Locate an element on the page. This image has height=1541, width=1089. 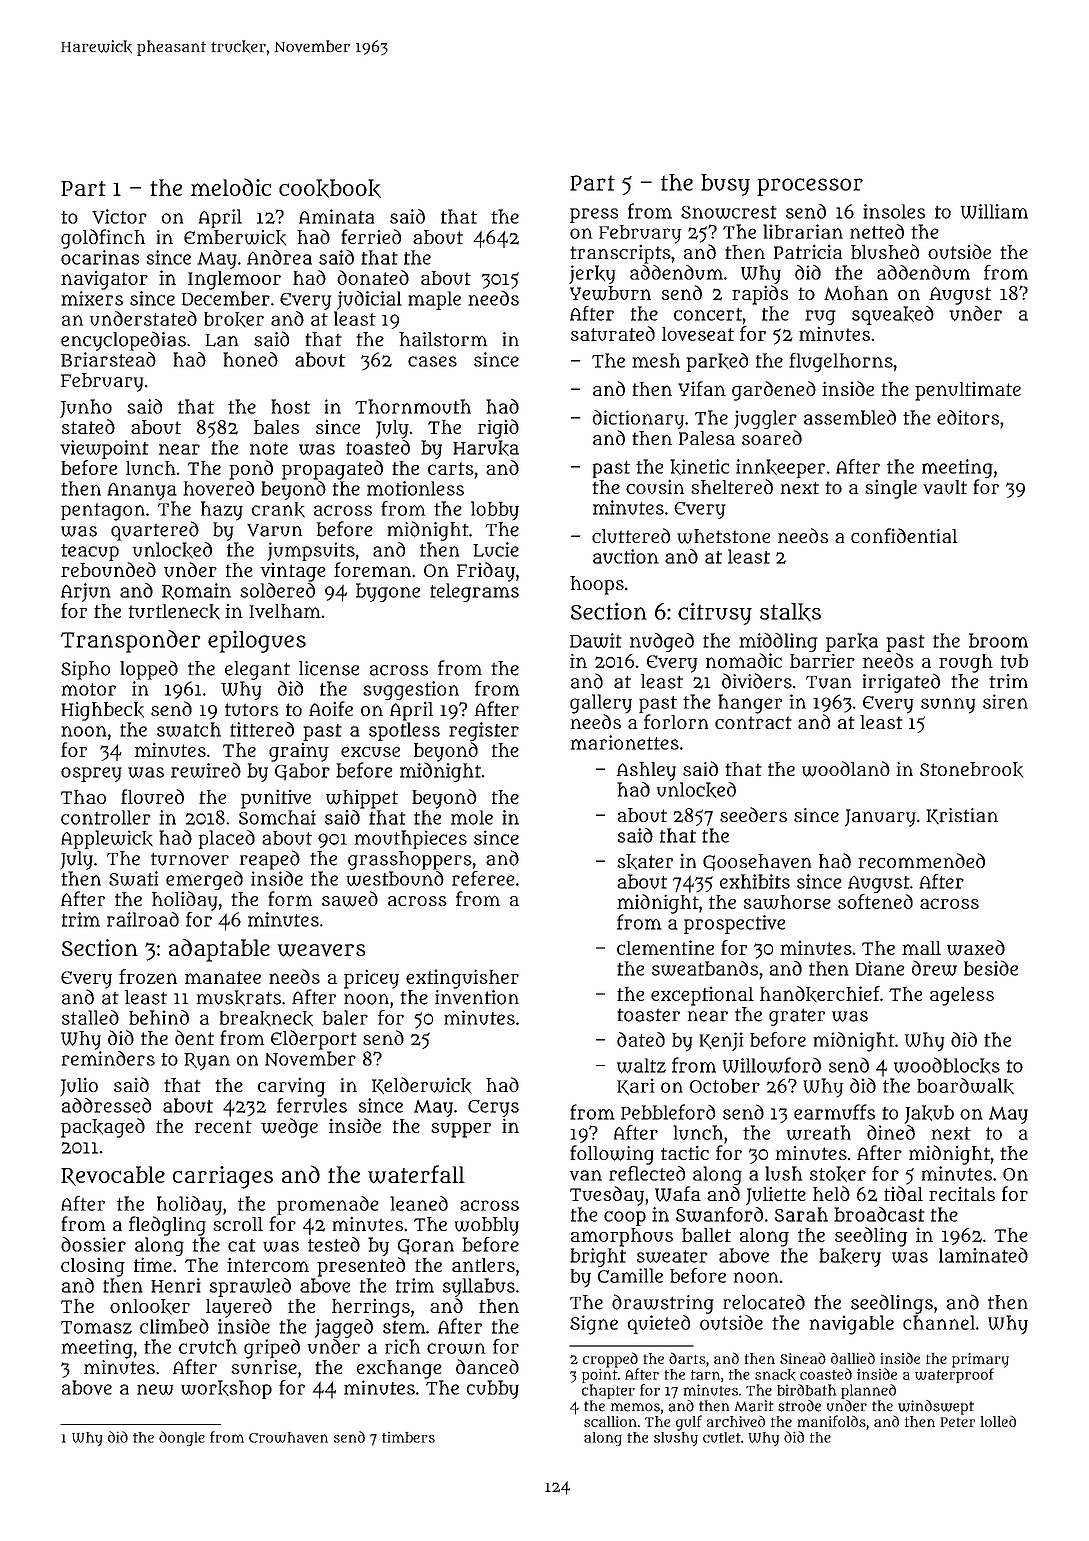
goldfinch is located at coordinates (103, 239).
